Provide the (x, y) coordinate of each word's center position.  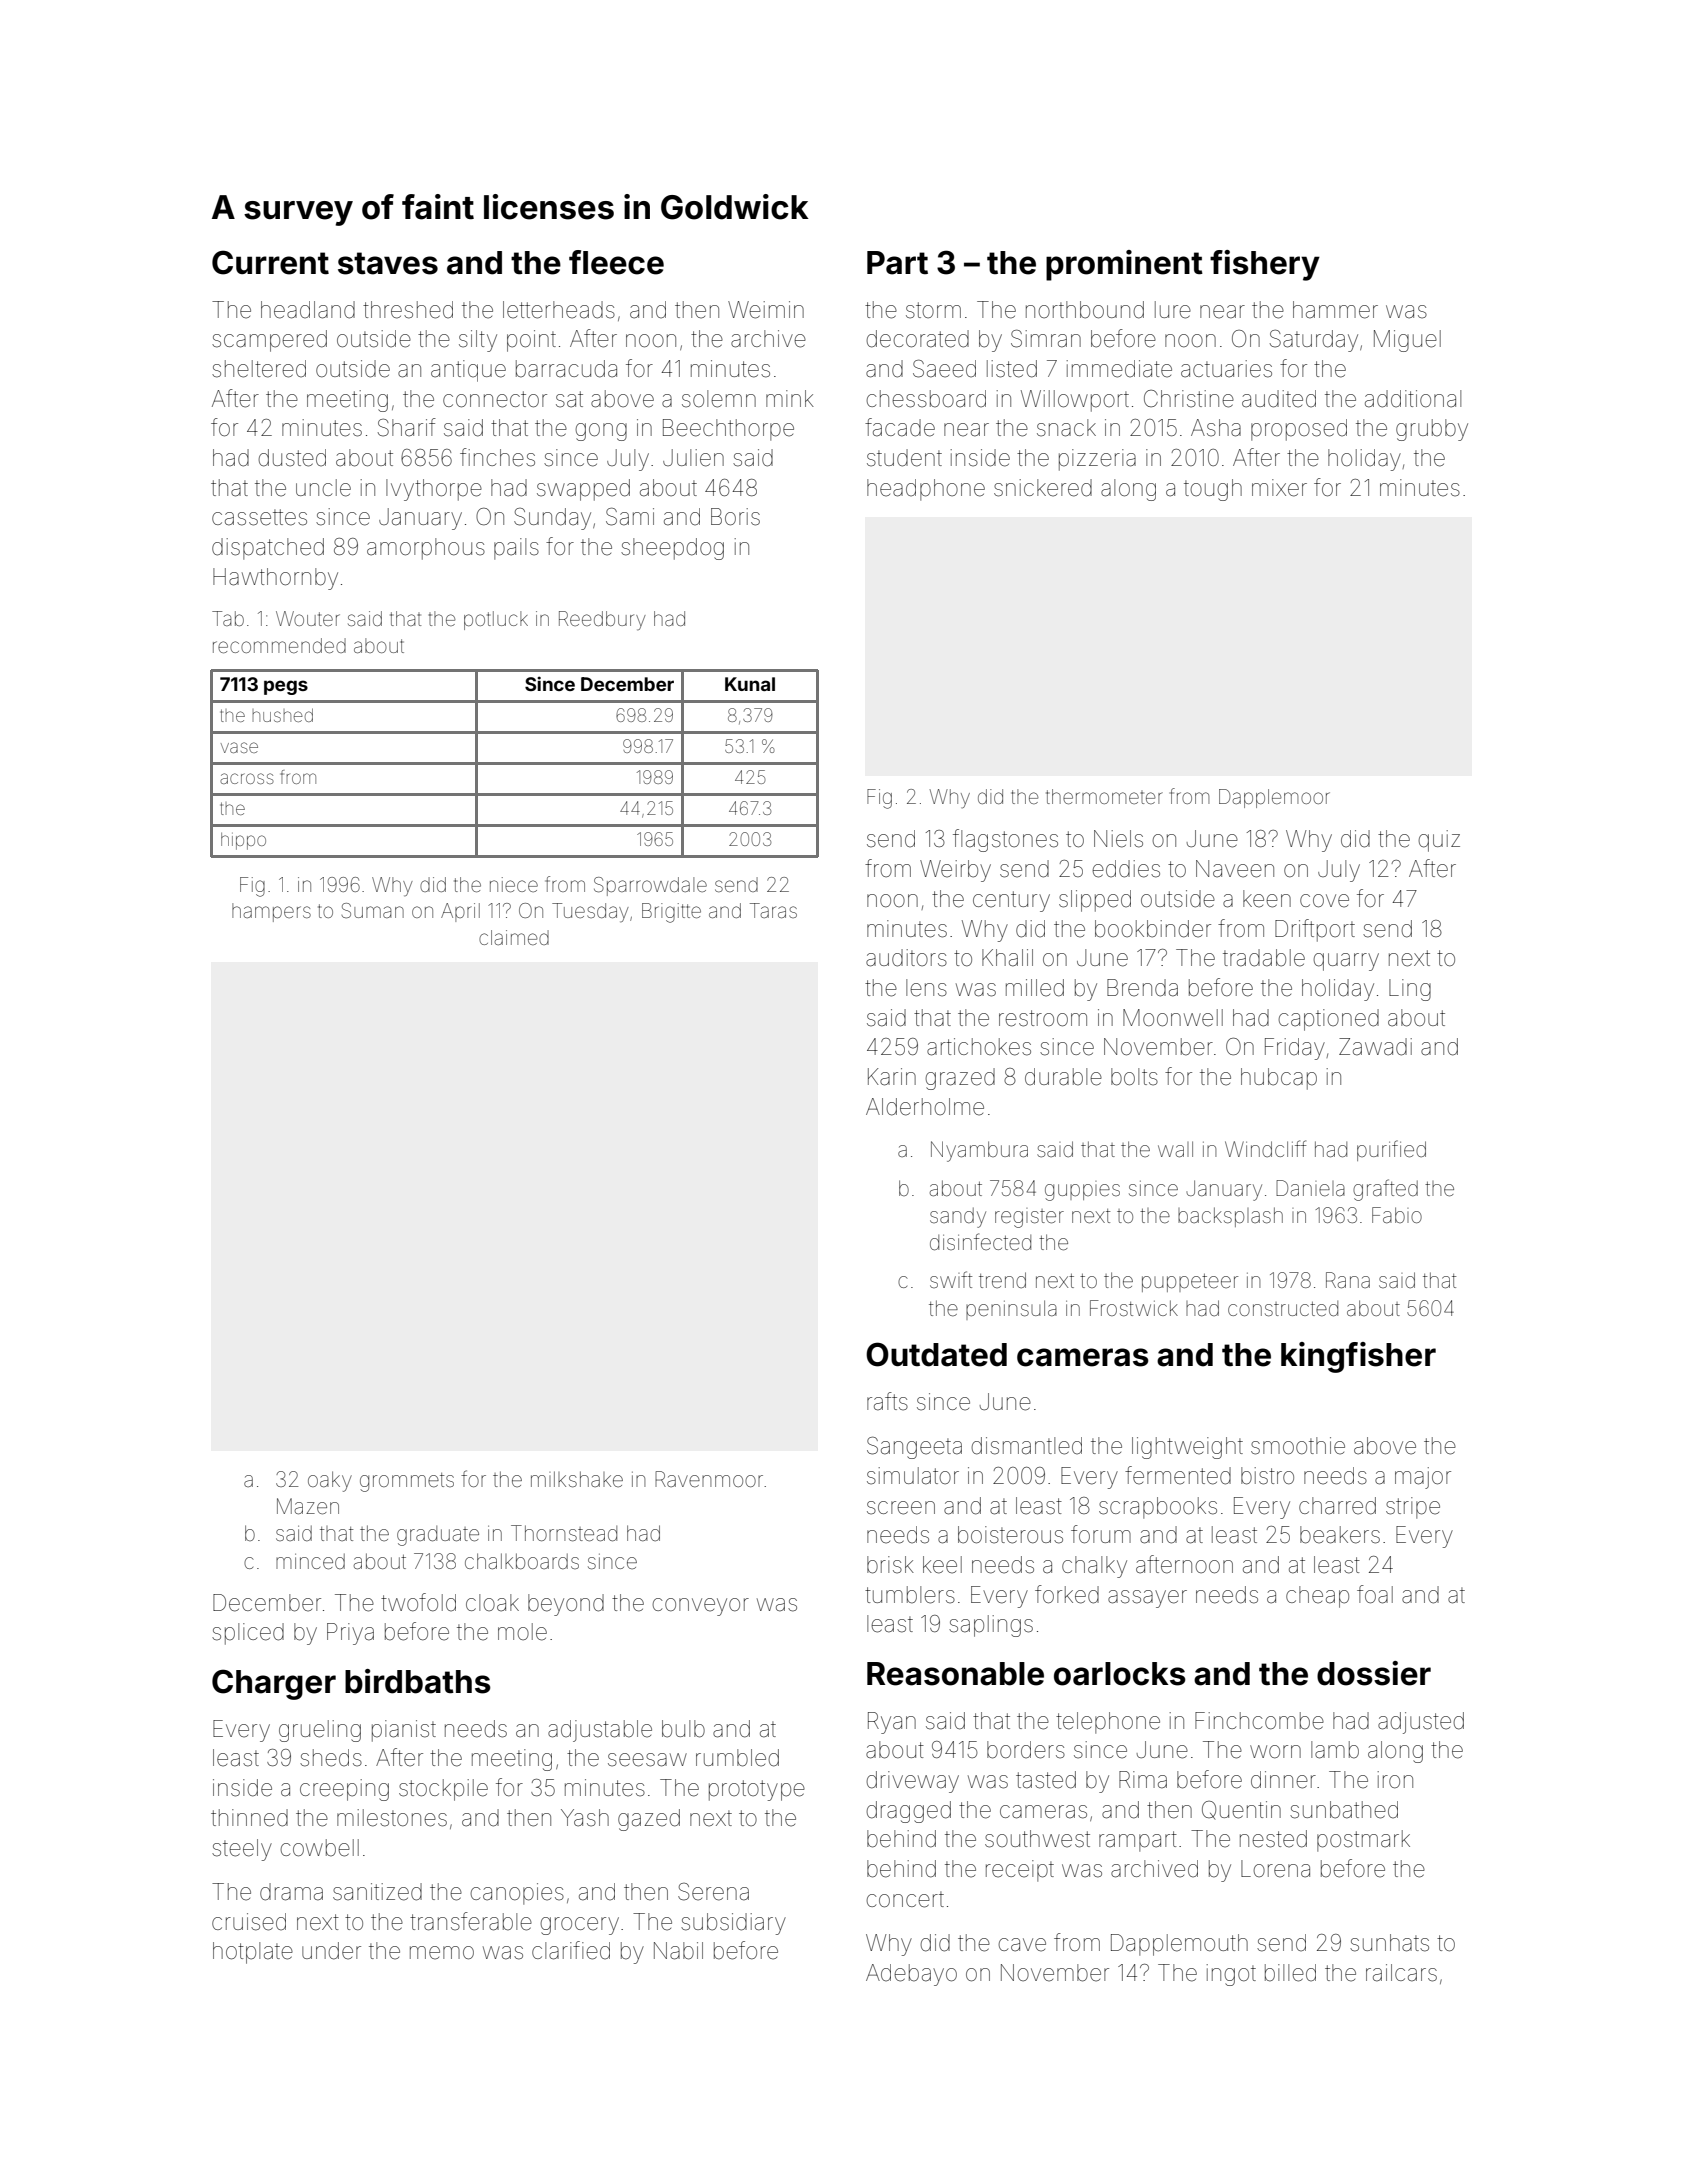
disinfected (980, 1241)
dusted (292, 458)
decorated (917, 339)
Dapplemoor (1274, 798)
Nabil (678, 1951)
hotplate (253, 1953)
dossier (1374, 1673)
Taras (773, 910)
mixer (1279, 488)
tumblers (910, 1595)
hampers (271, 912)
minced (310, 1562)
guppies (1082, 1191)
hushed (282, 715)
